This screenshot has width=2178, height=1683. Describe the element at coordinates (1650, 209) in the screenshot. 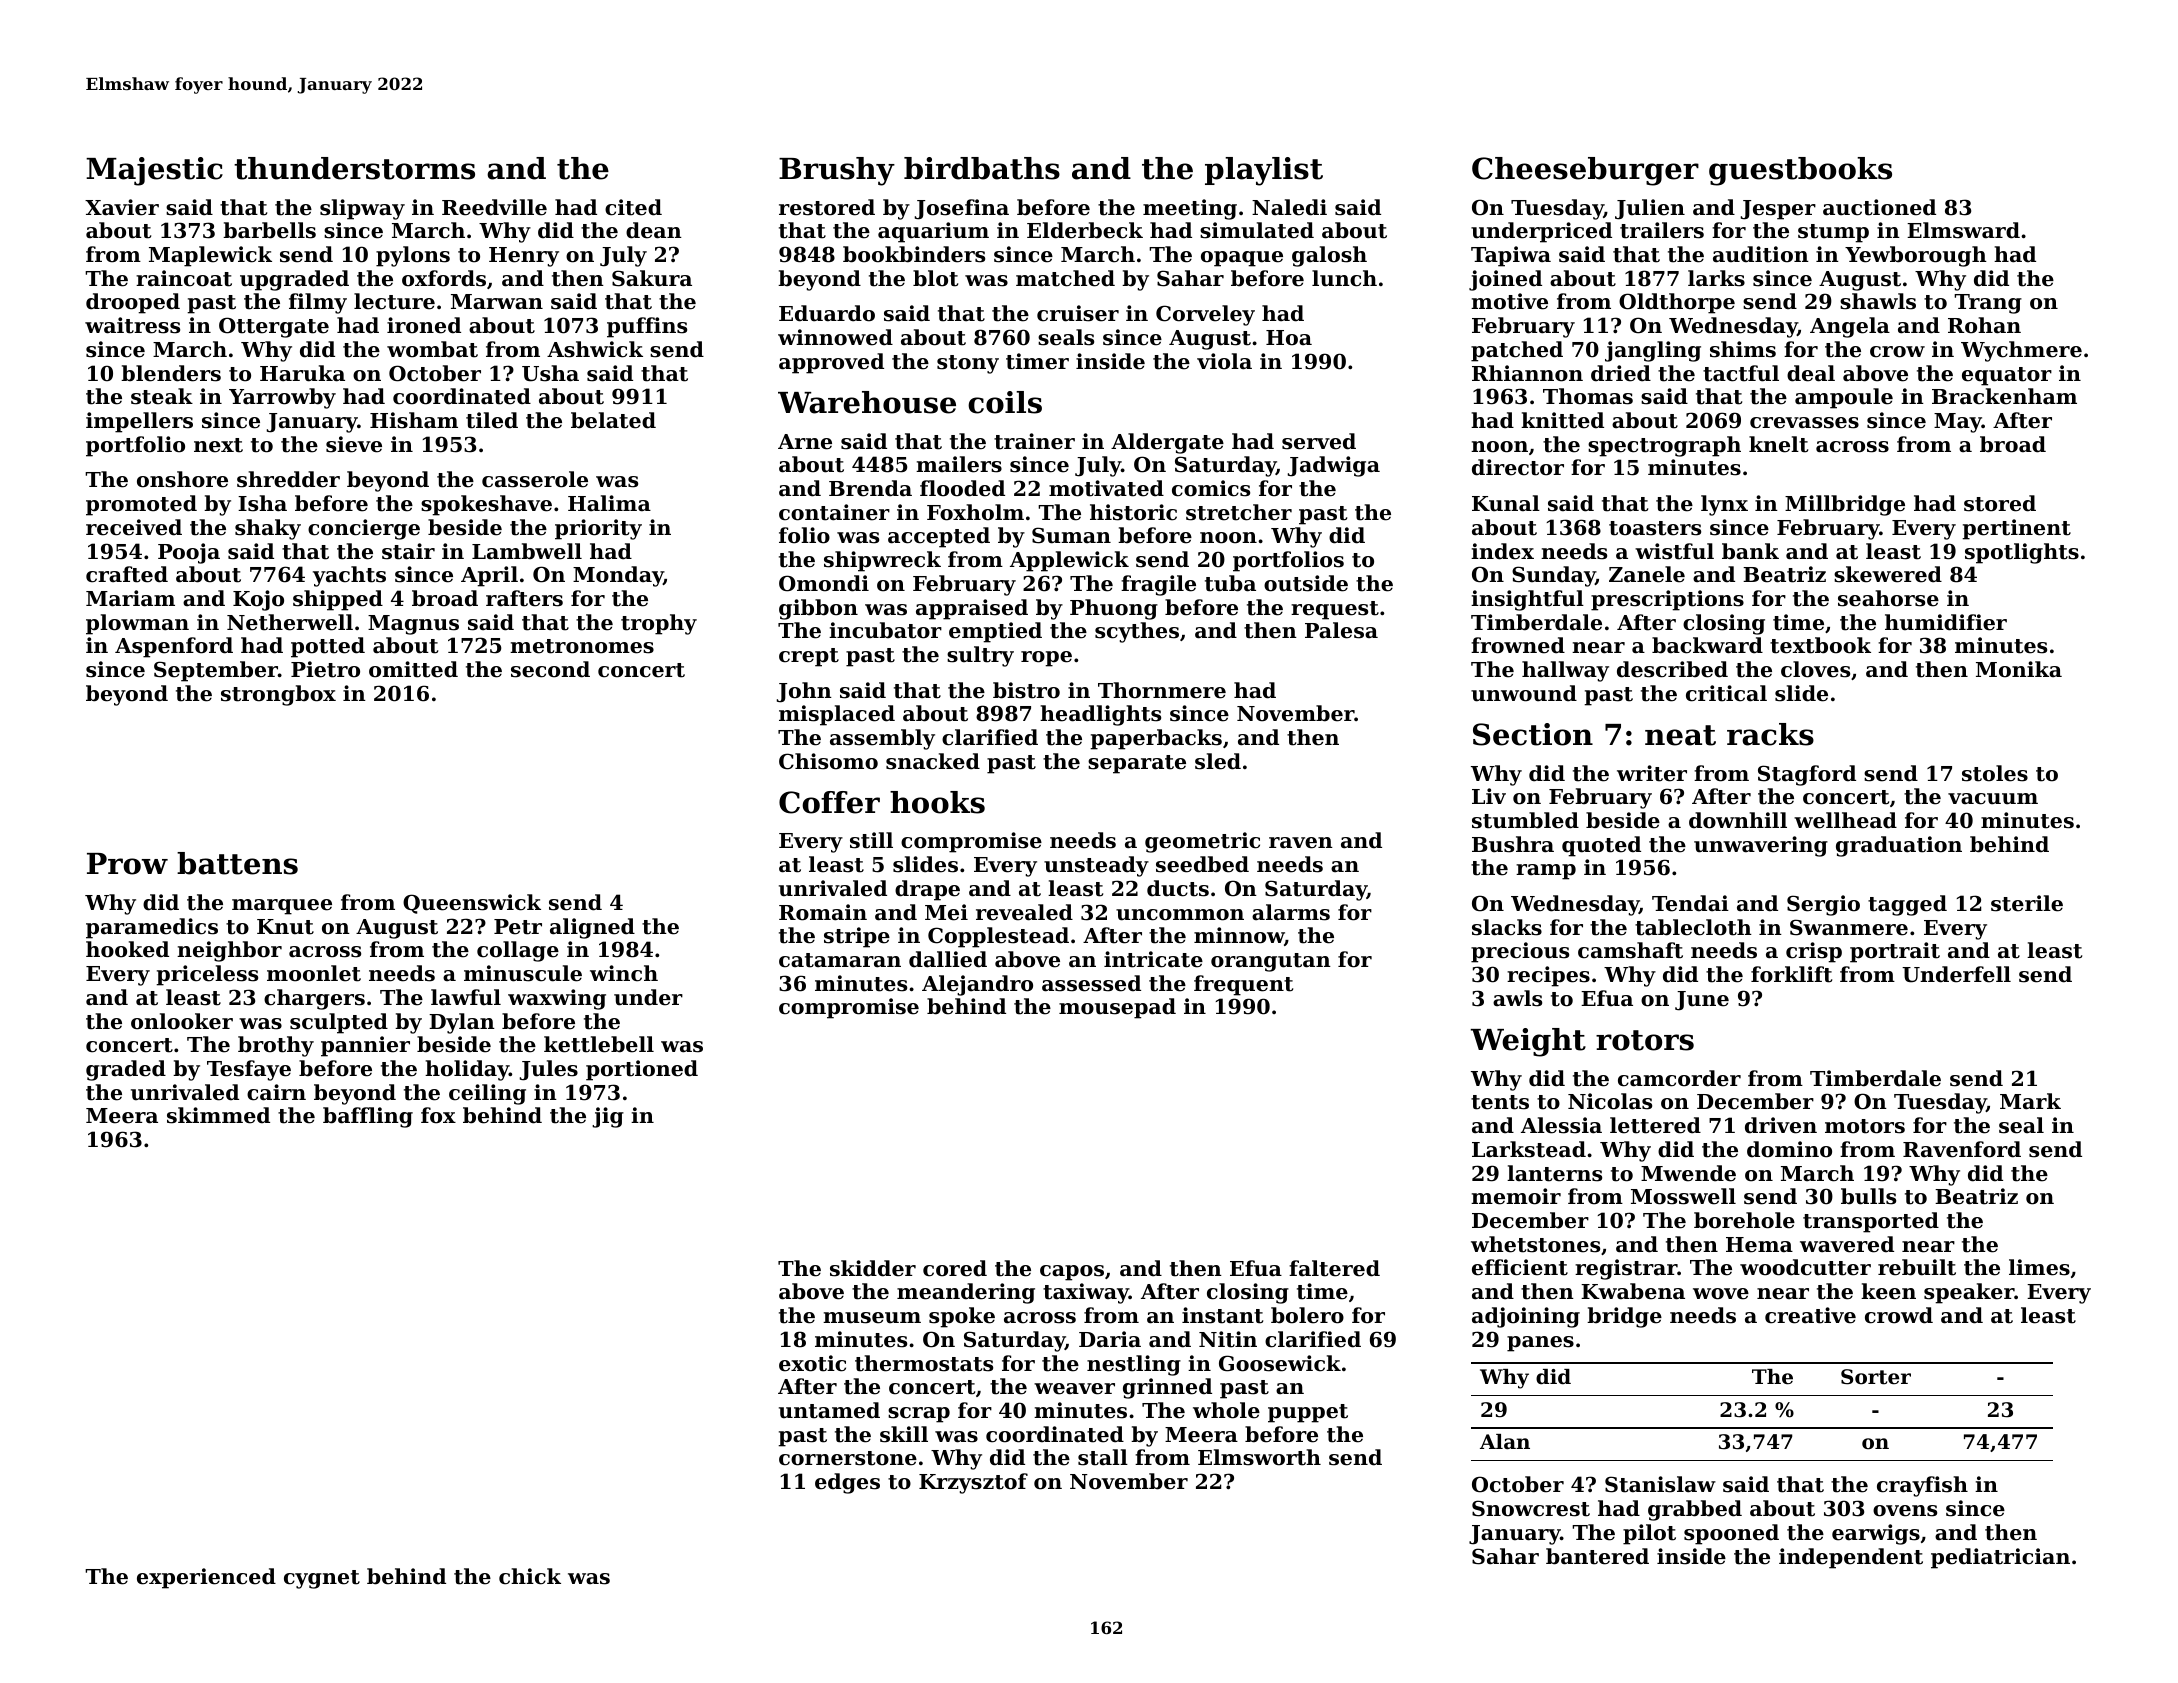

I see `Julien` at that location.
